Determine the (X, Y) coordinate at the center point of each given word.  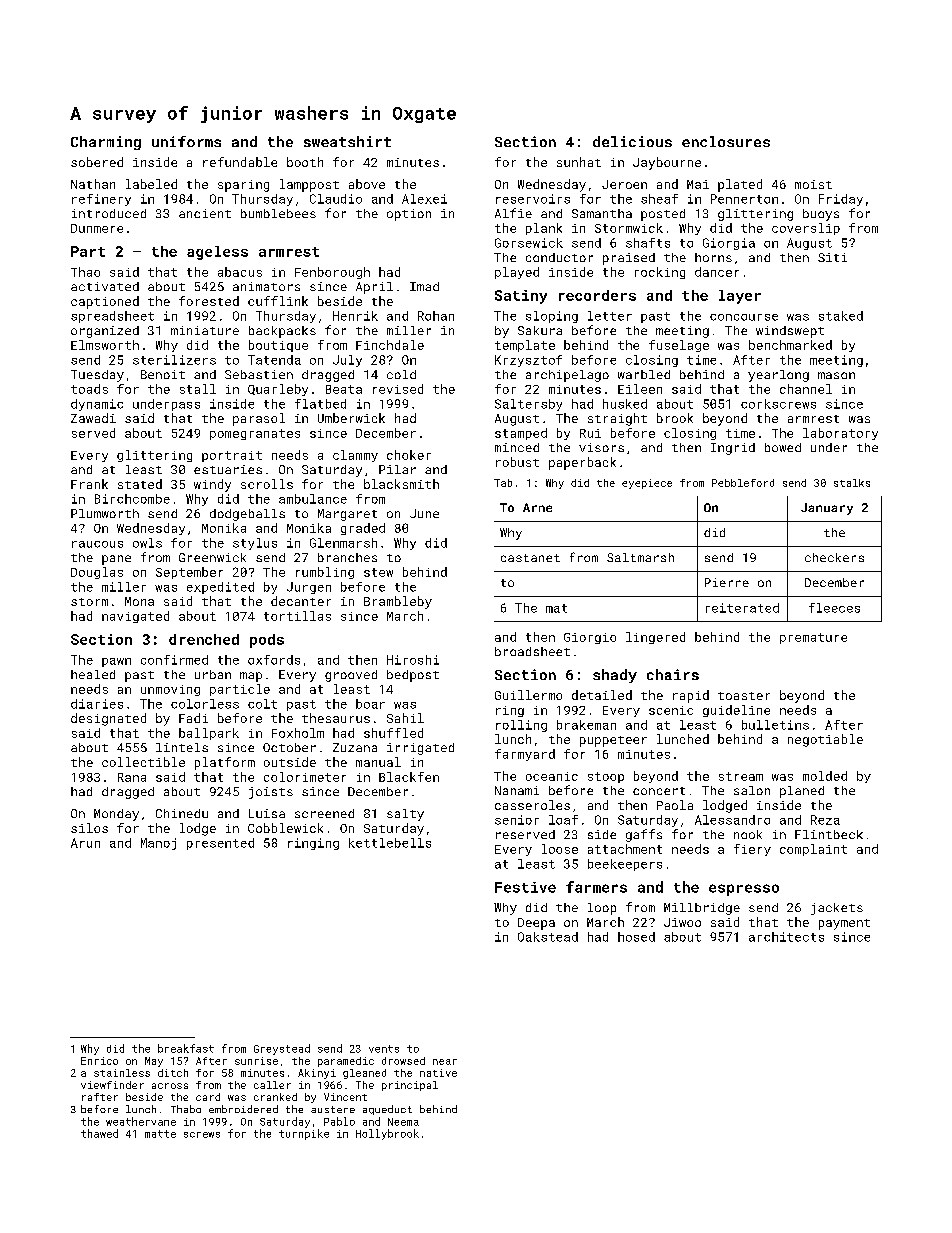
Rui (590, 433)
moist (813, 184)
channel (806, 389)
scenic (671, 710)
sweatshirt (347, 141)
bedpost (413, 676)
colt (262, 704)
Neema (403, 1122)
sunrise (256, 1061)
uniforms (186, 141)
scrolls (267, 484)
